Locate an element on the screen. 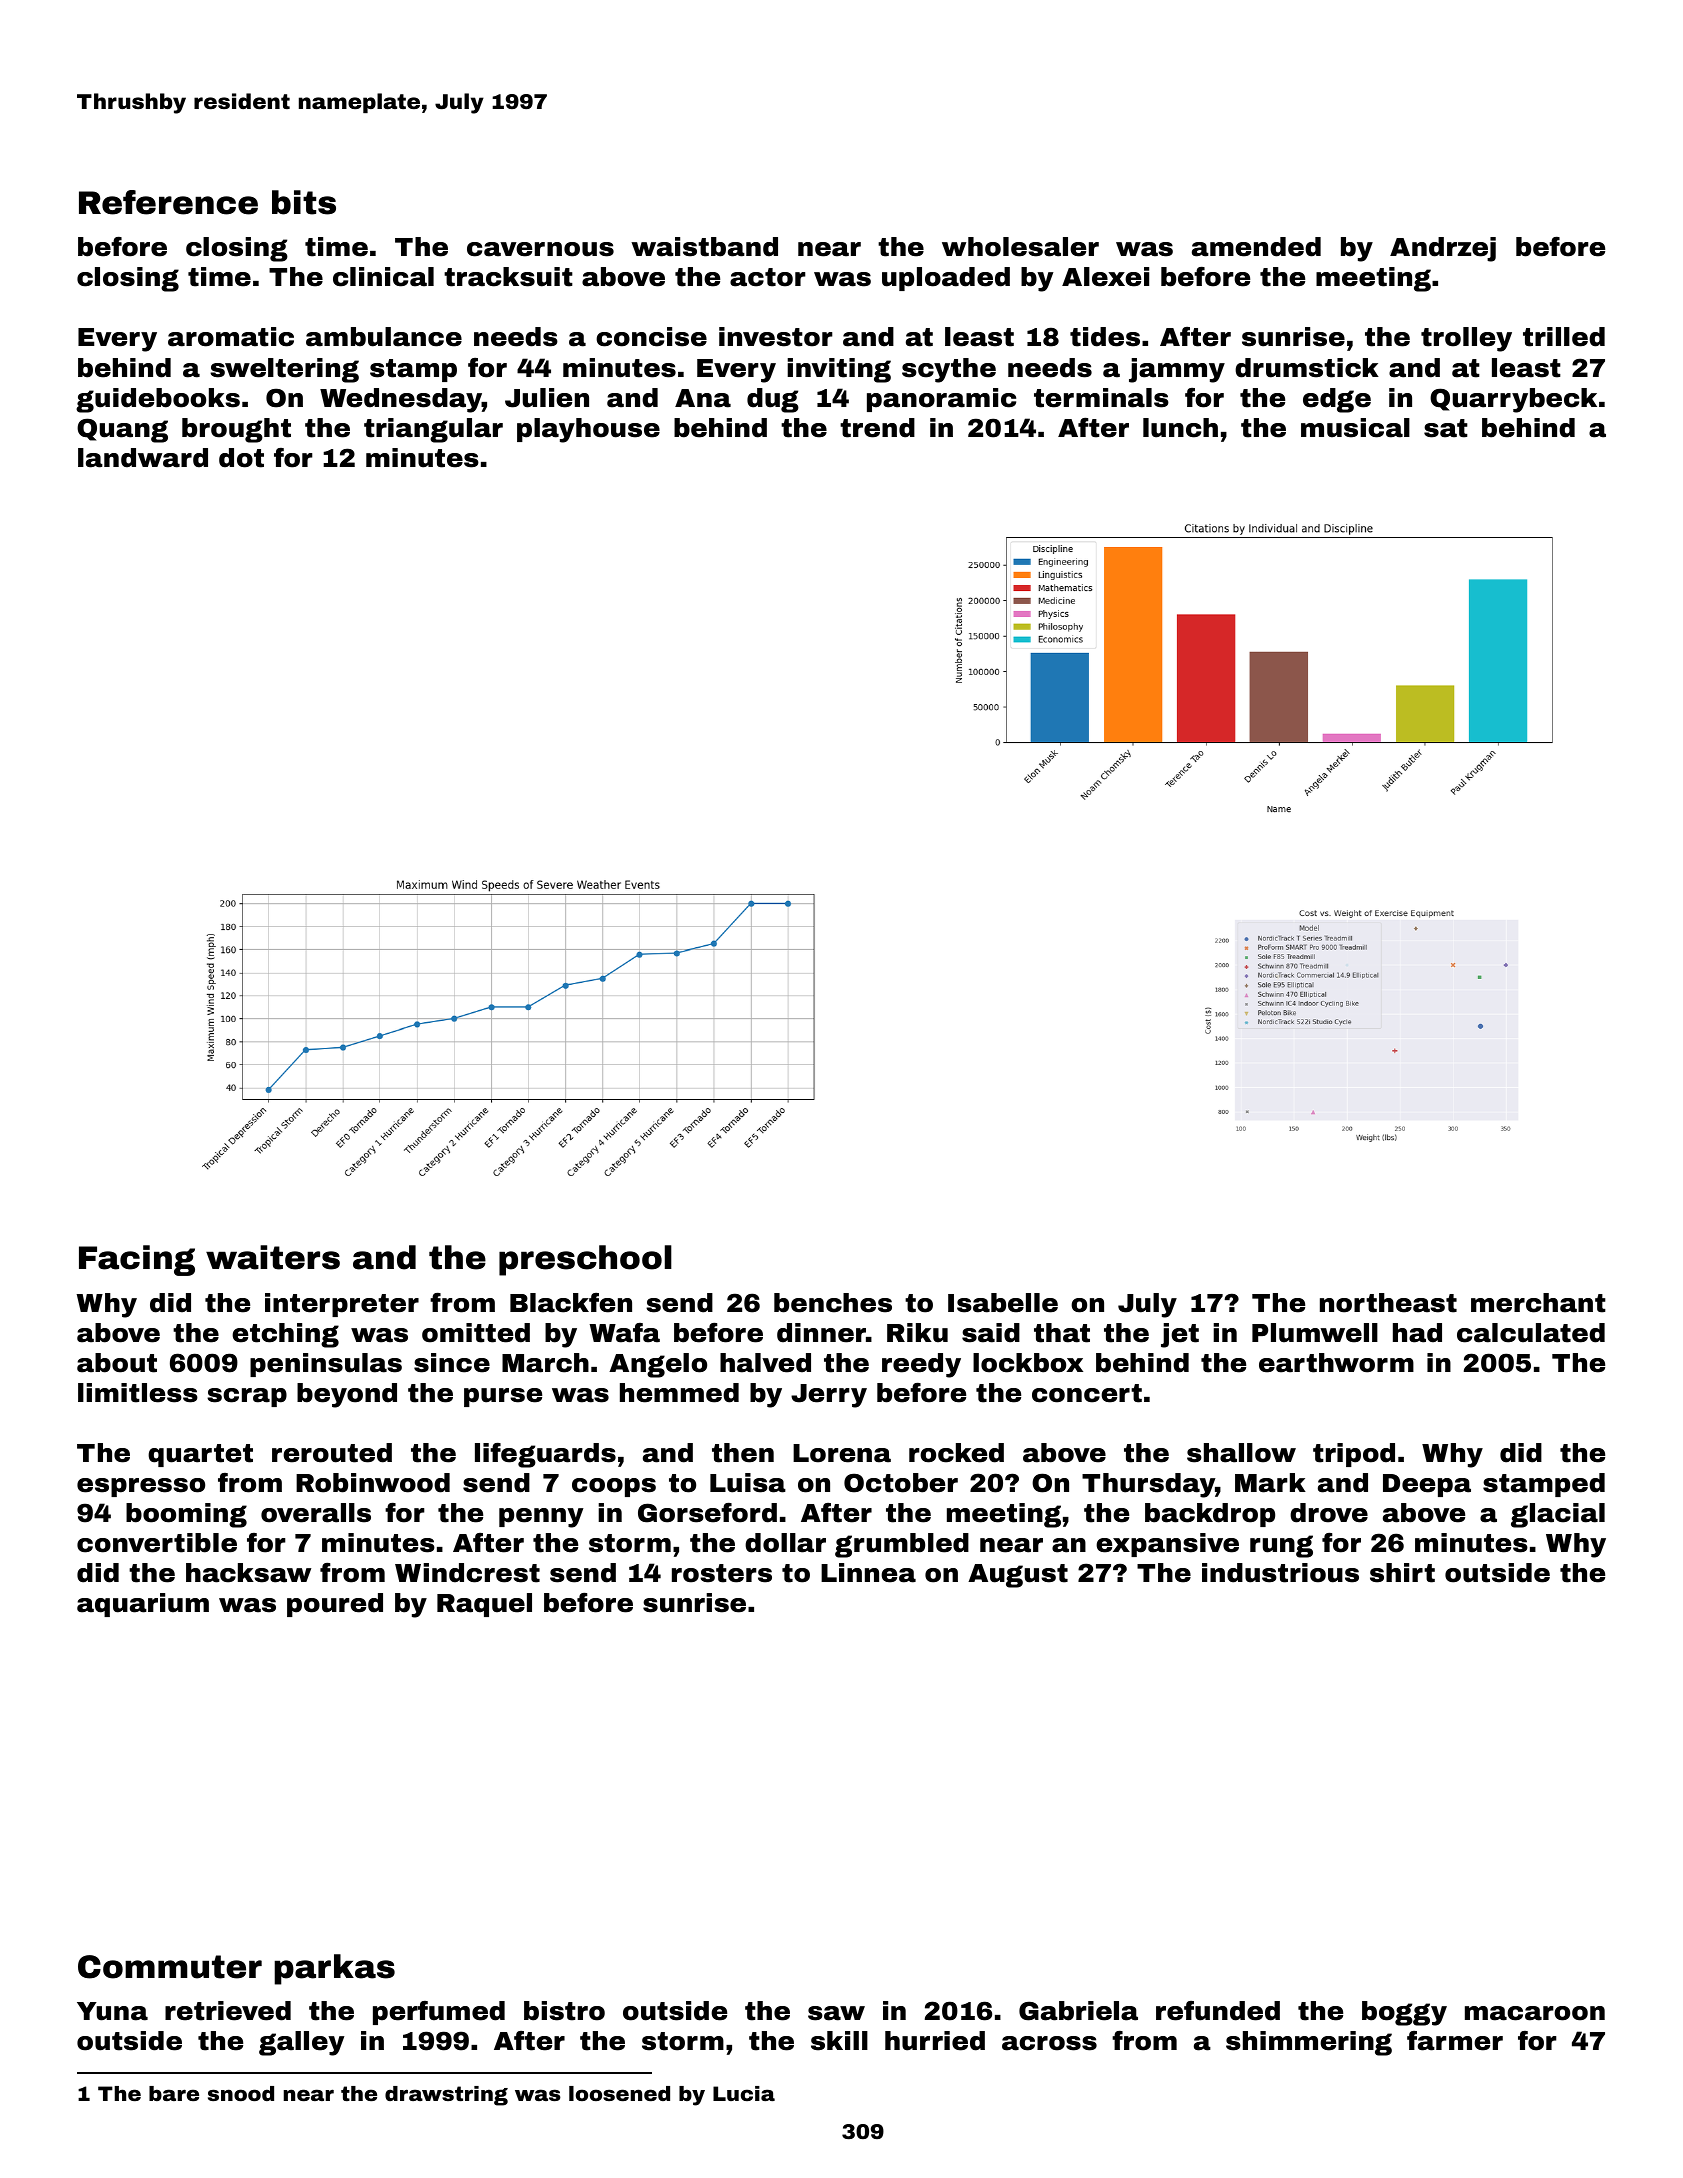 The width and height of the screenshot is (1683, 2178). dot is located at coordinates (241, 458).
